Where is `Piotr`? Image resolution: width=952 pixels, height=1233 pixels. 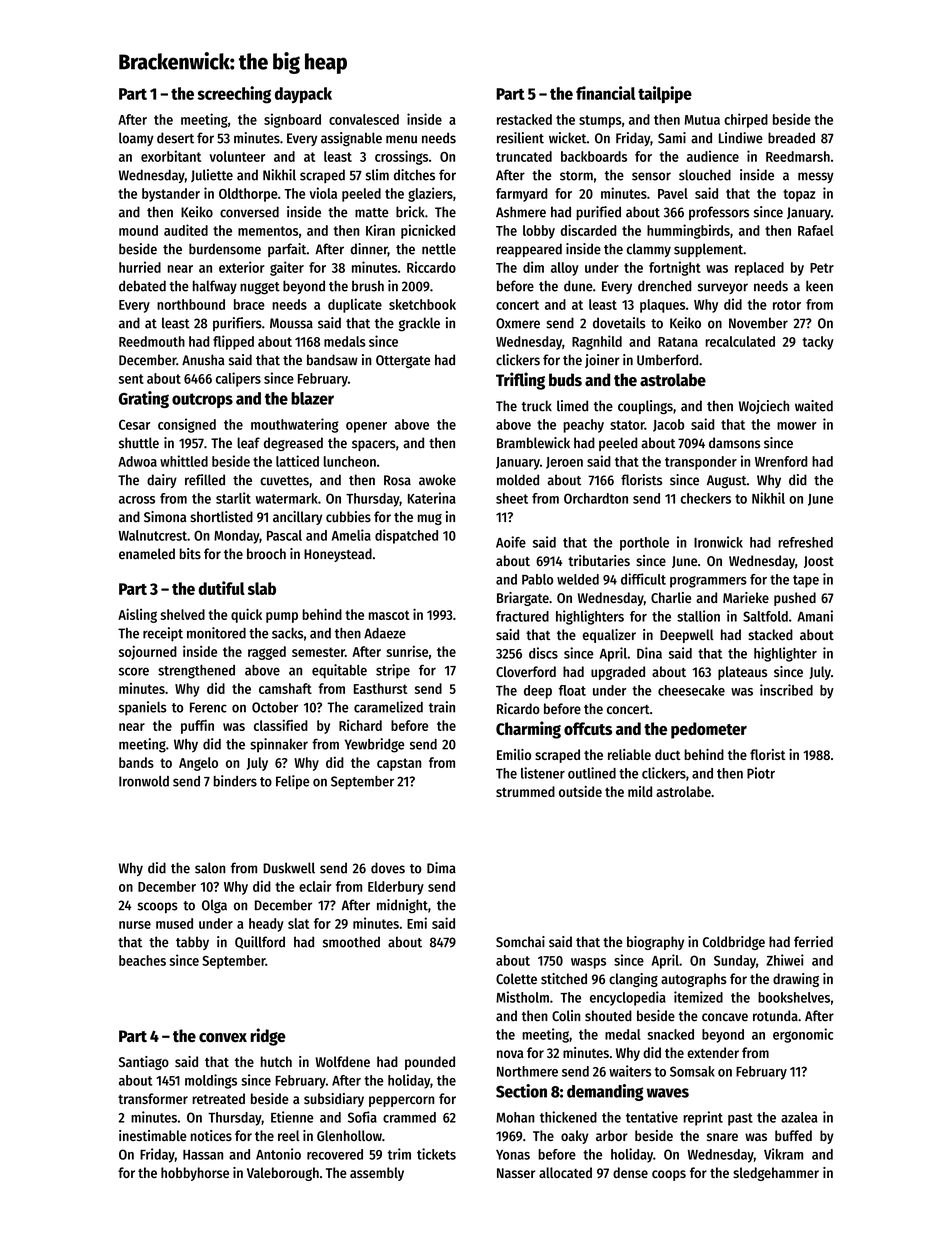 Piotr is located at coordinates (761, 773).
